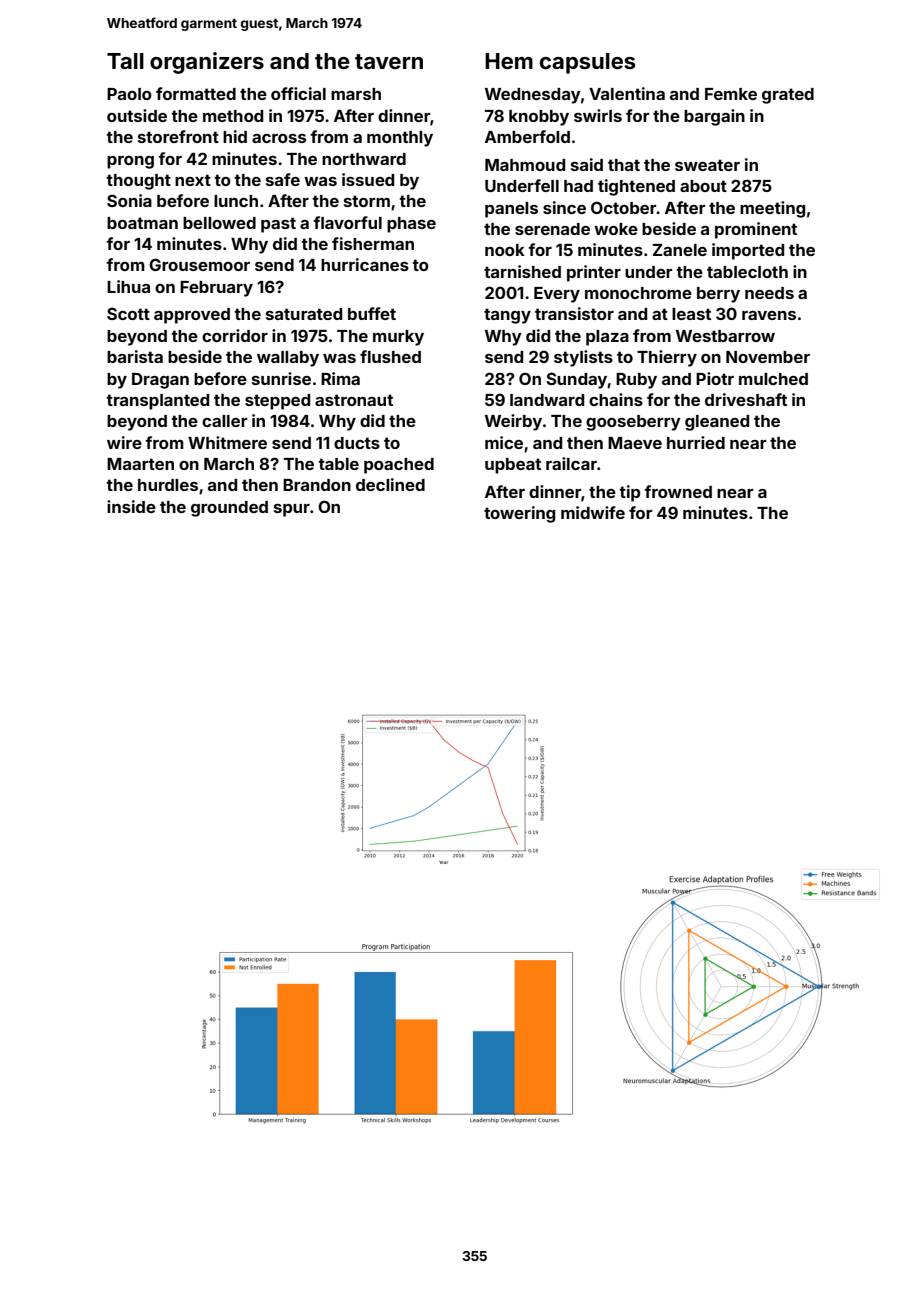 This document has width=924, height=1314. Describe the element at coordinates (160, 380) in the document. I see `Dragan` at that location.
